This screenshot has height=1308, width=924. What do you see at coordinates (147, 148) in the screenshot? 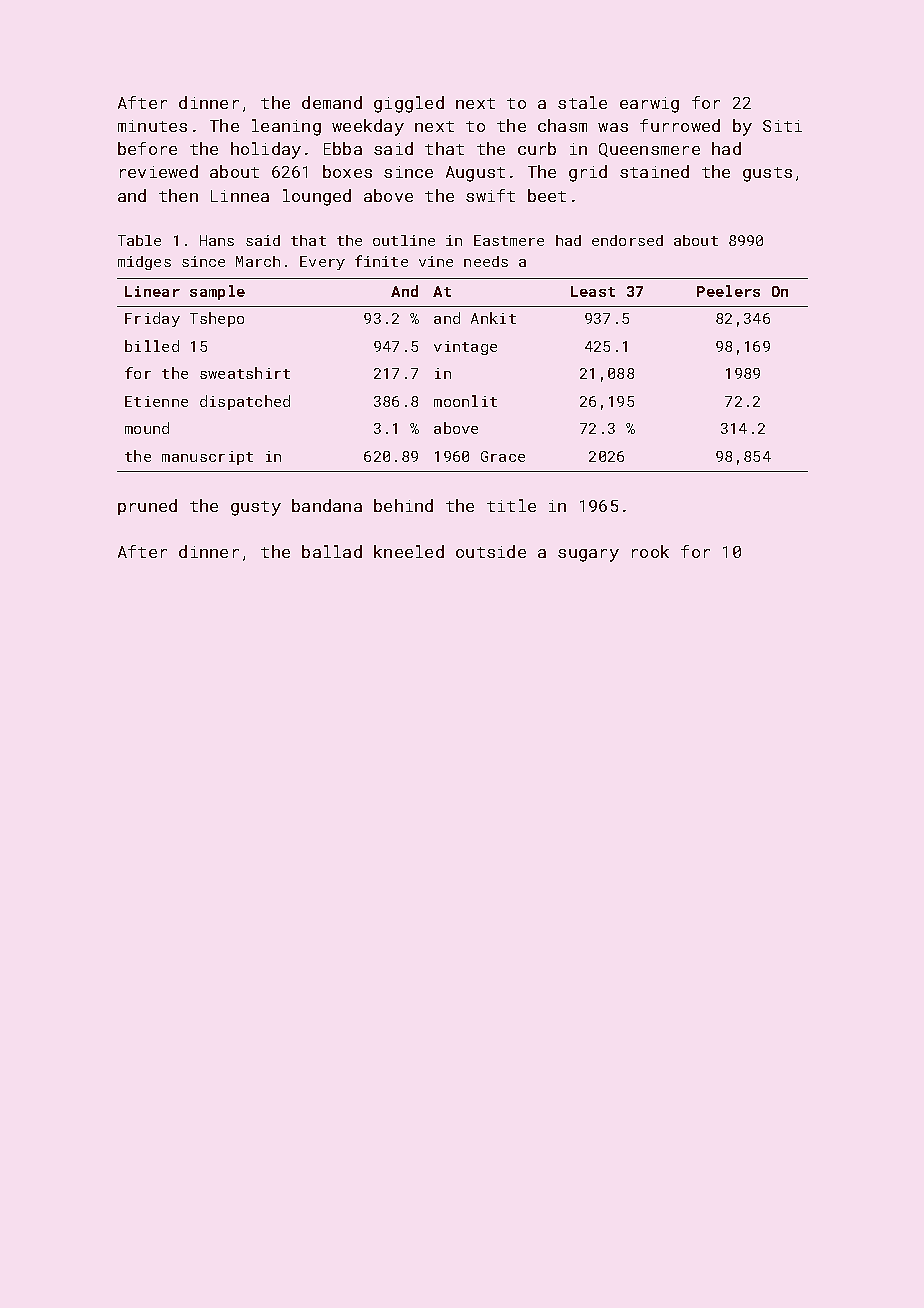
I see `before` at bounding box center [147, 148].
